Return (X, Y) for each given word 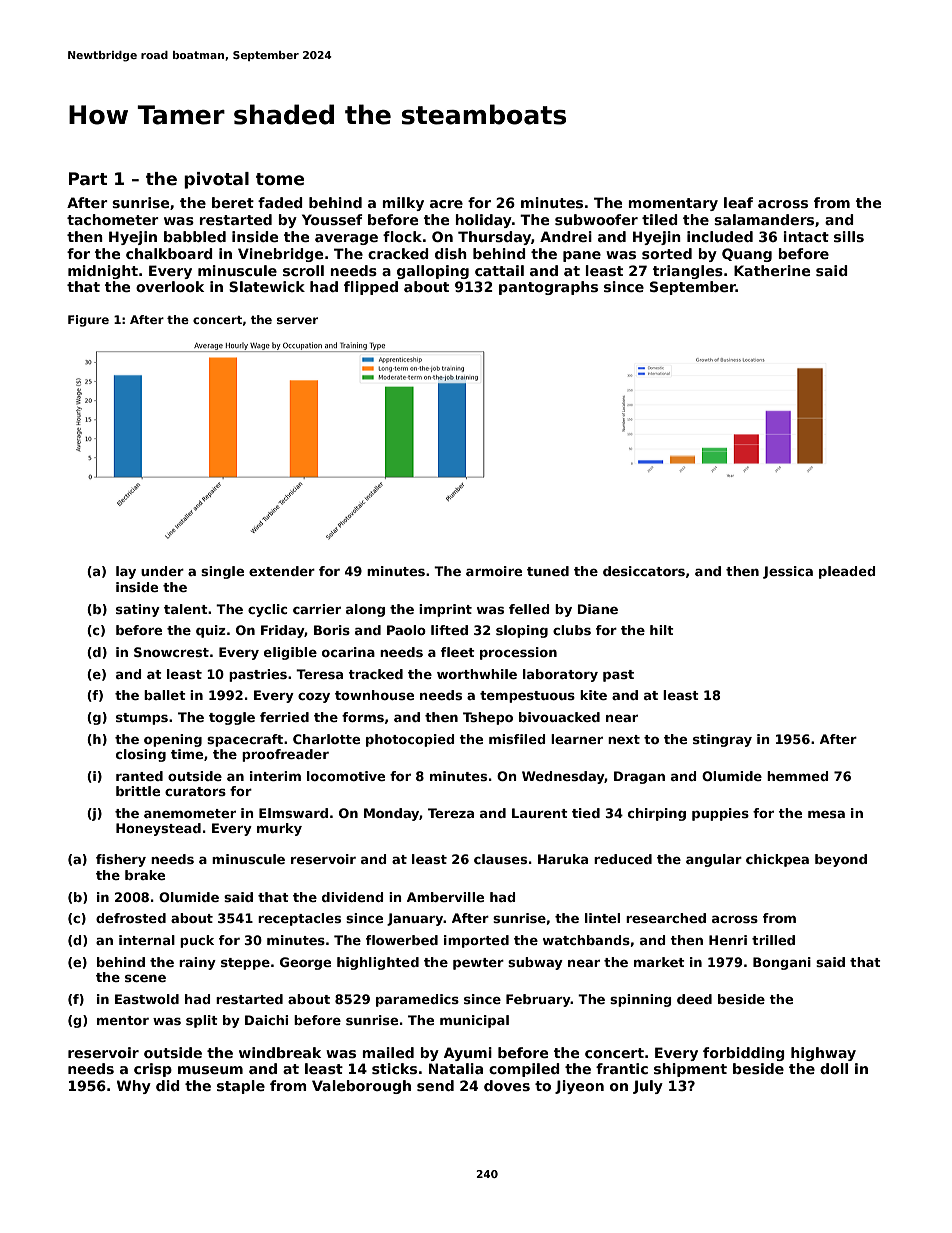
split (202, 1021)
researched (666, 918)
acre (446, 204)
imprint (445, 610)
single (222, 572)
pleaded (847, 572)
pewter (478, 964)
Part (88, 179)
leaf (738, 202)
